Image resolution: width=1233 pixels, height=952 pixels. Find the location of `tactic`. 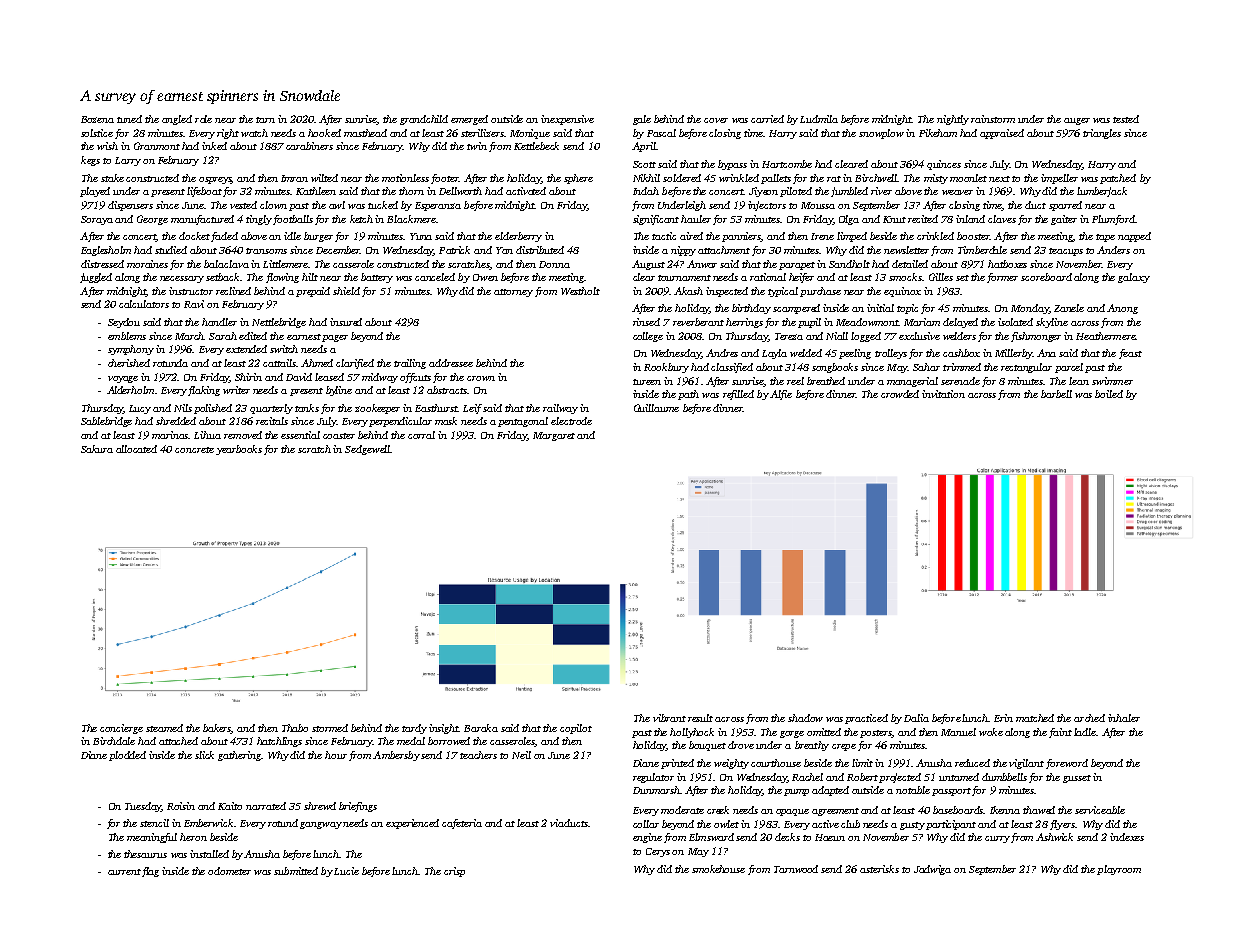

tactic is located at coordinates (664, 236).
